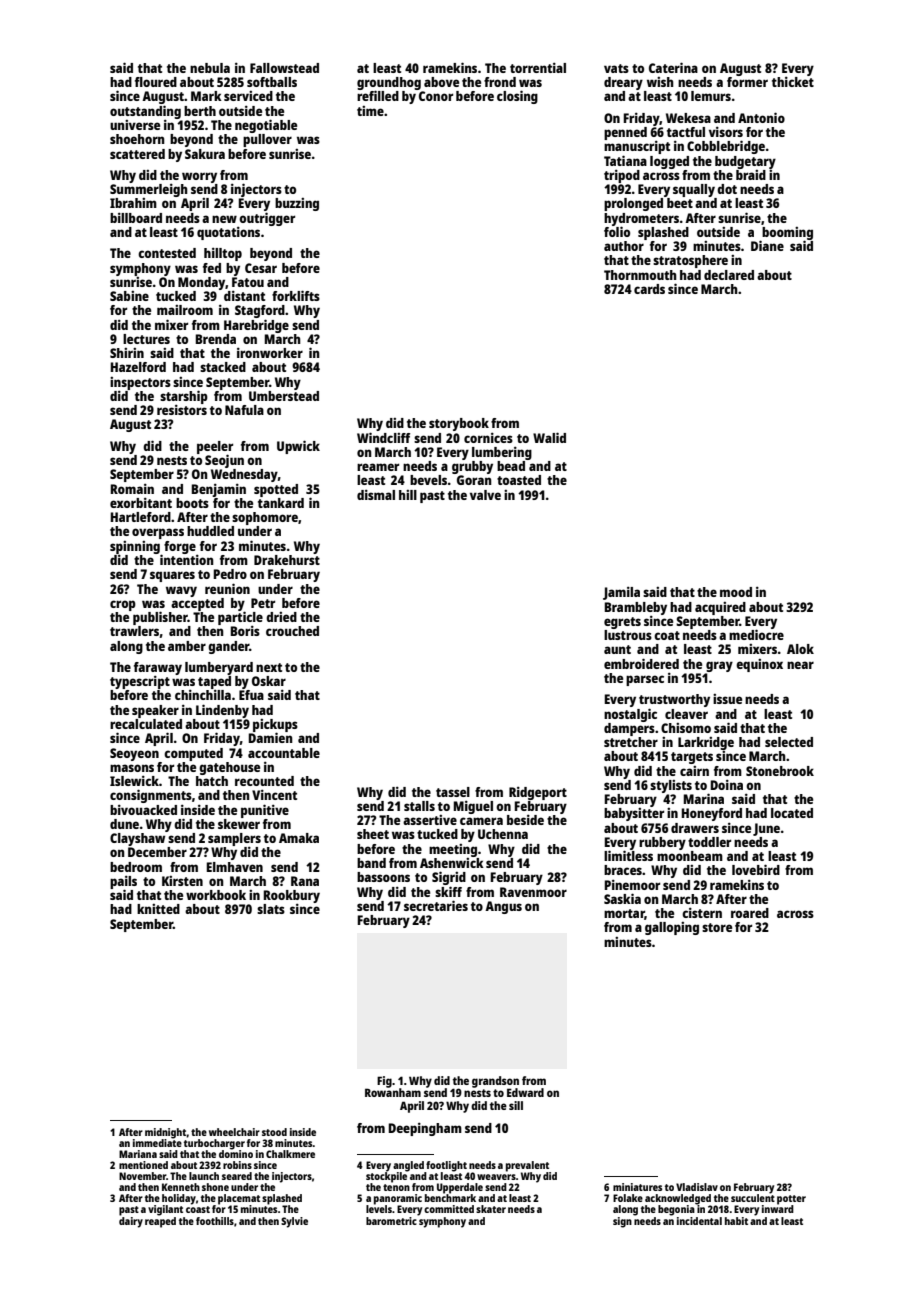  I want to click on torrential, so click(538, 67).
